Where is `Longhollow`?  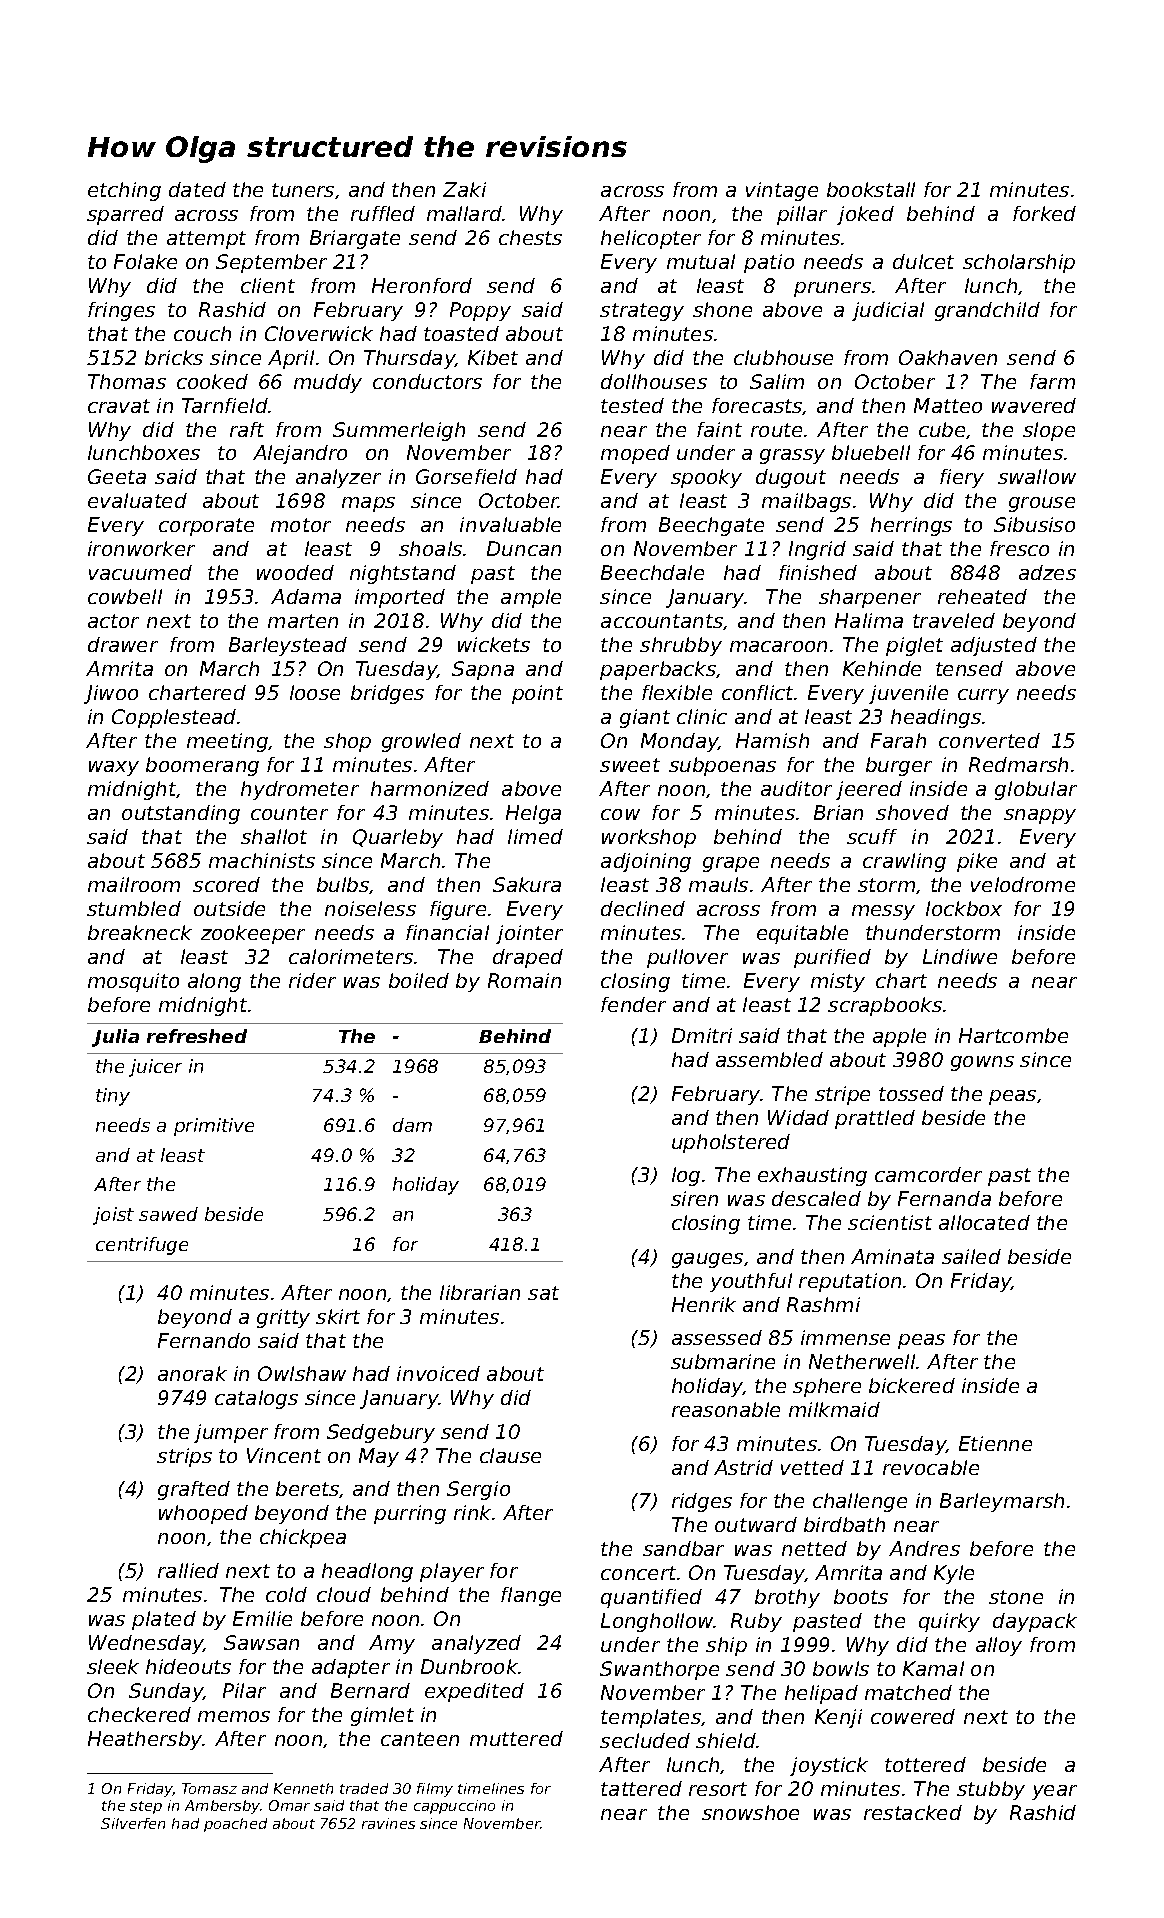
Longhollow is located at coordinates (657, 1622).
